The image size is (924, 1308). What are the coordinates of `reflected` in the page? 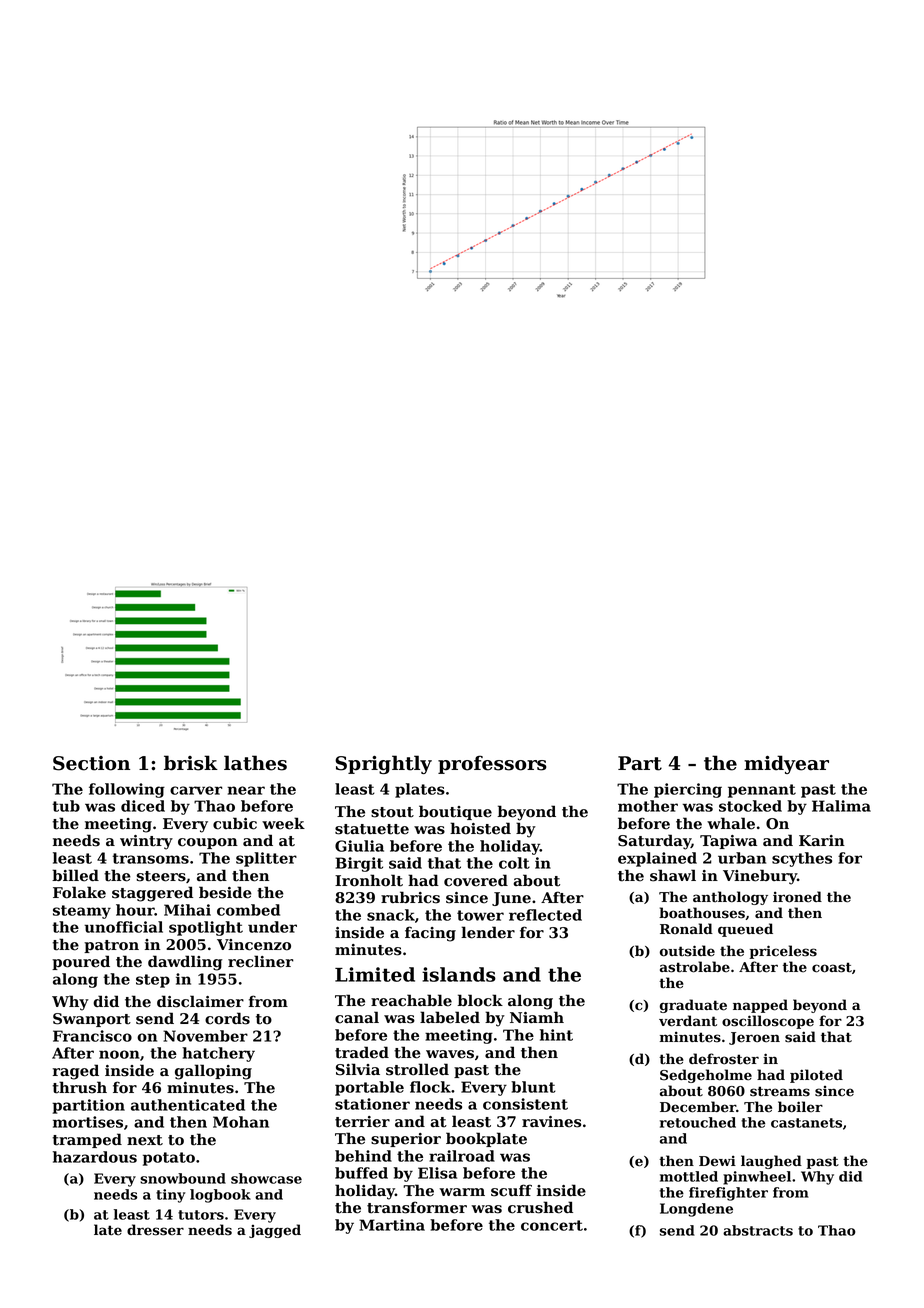 It's located at (545, 915).
